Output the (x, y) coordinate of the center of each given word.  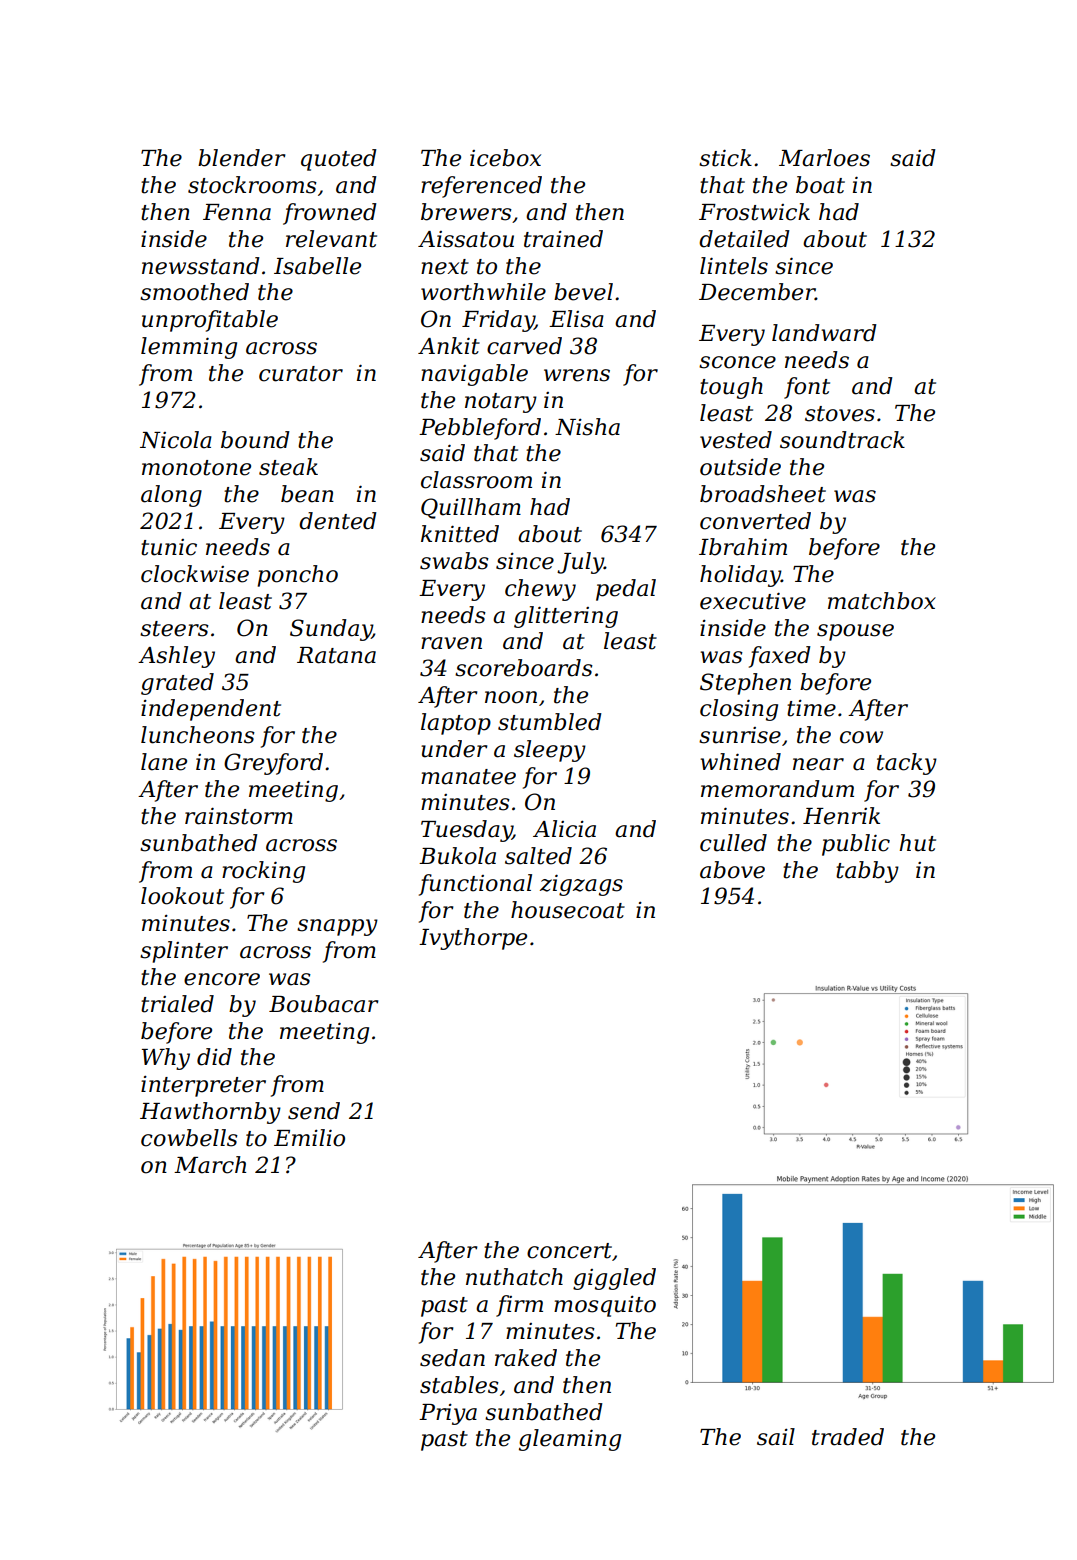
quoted (339, 160)
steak (288, 467)
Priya (448, 1414)
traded (848, 1437)
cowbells (189, 1138)
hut (918, 843)
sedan (452, 1358)
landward (824, 333)
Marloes (824, 158)
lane (164, 762)
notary (501, 403)
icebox (505, 158)
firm (519, 1306)
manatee (468, 777)
